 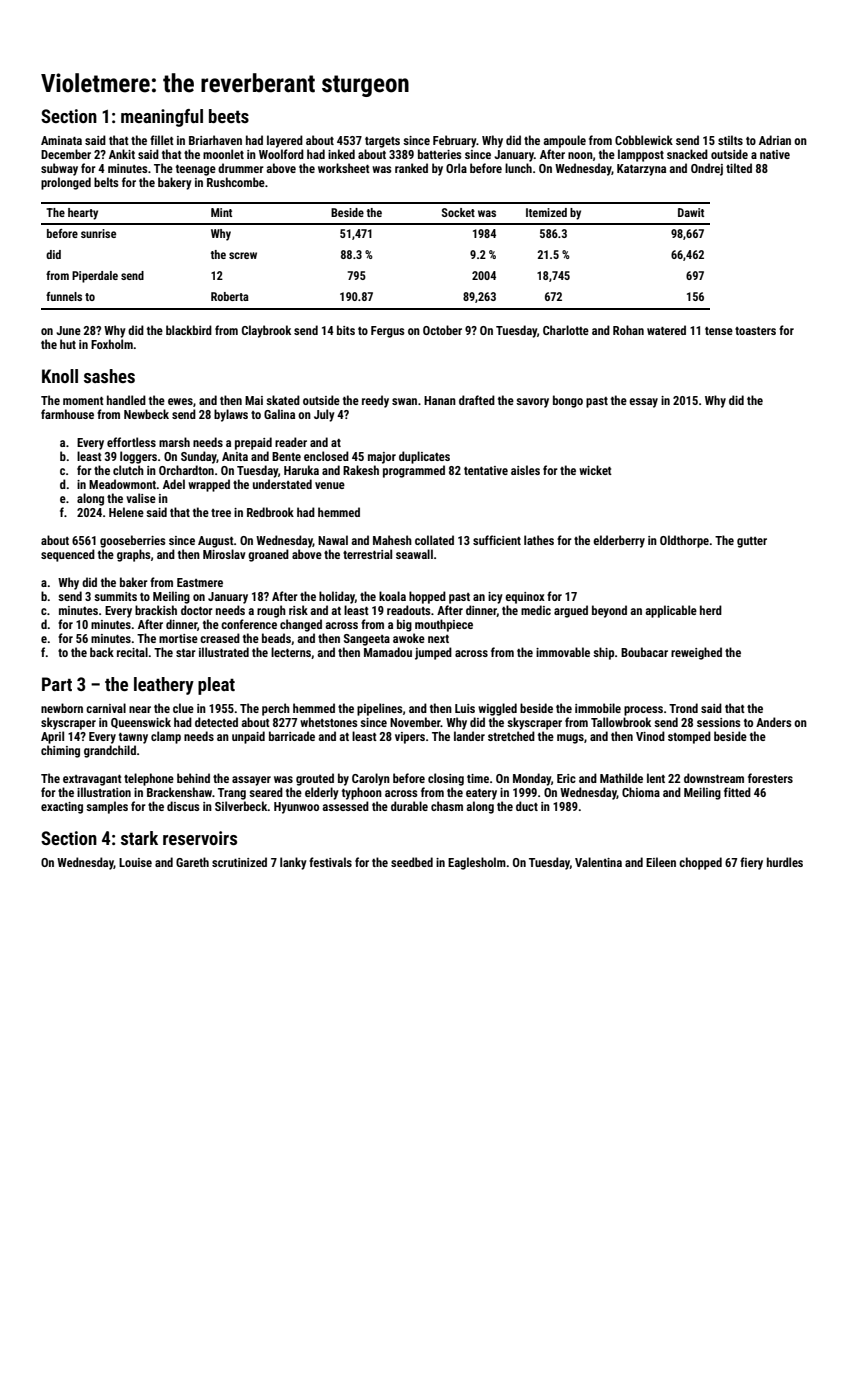 What do you see at coordinates (285, 141) in the document?
I see `layered` at bounding box center [285, 141].
